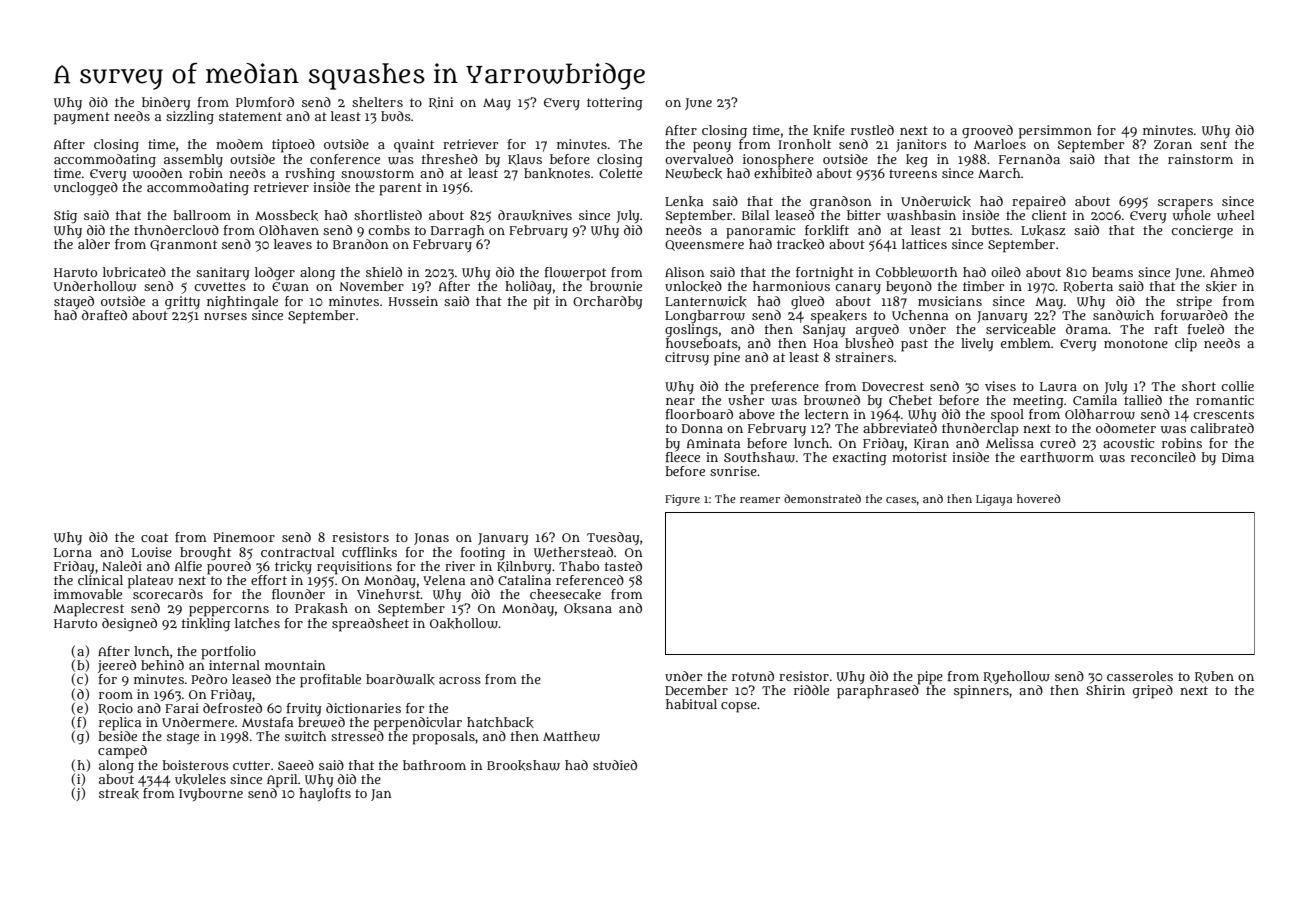 The width and height of the screenshot is (1308, 924). I want to click on Oldhaven, so click(289, 230).
